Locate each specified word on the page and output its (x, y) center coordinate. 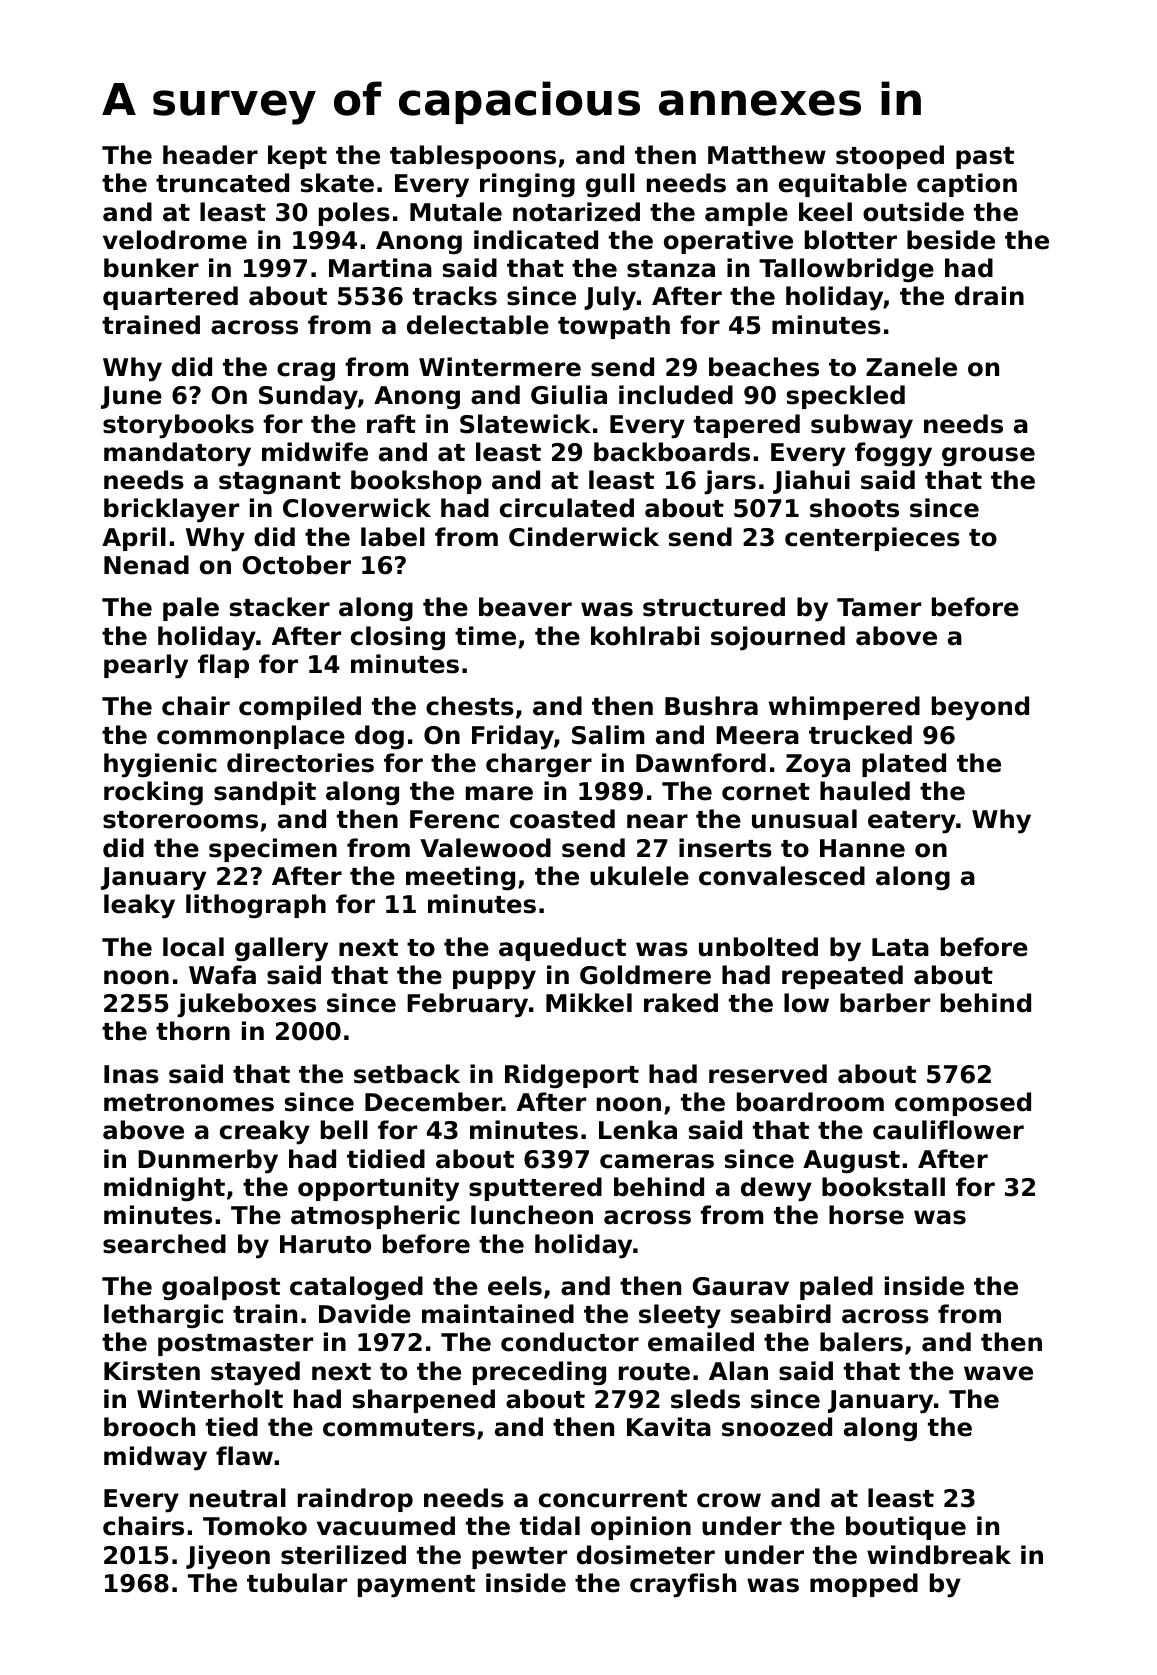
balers (861, 1342)
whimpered (844, 708)
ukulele (639, 876)
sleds (705, 1399)
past (985, 158)
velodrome (175, 240)
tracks (455, 296)
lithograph (256, 906)
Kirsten (152, 1371)
